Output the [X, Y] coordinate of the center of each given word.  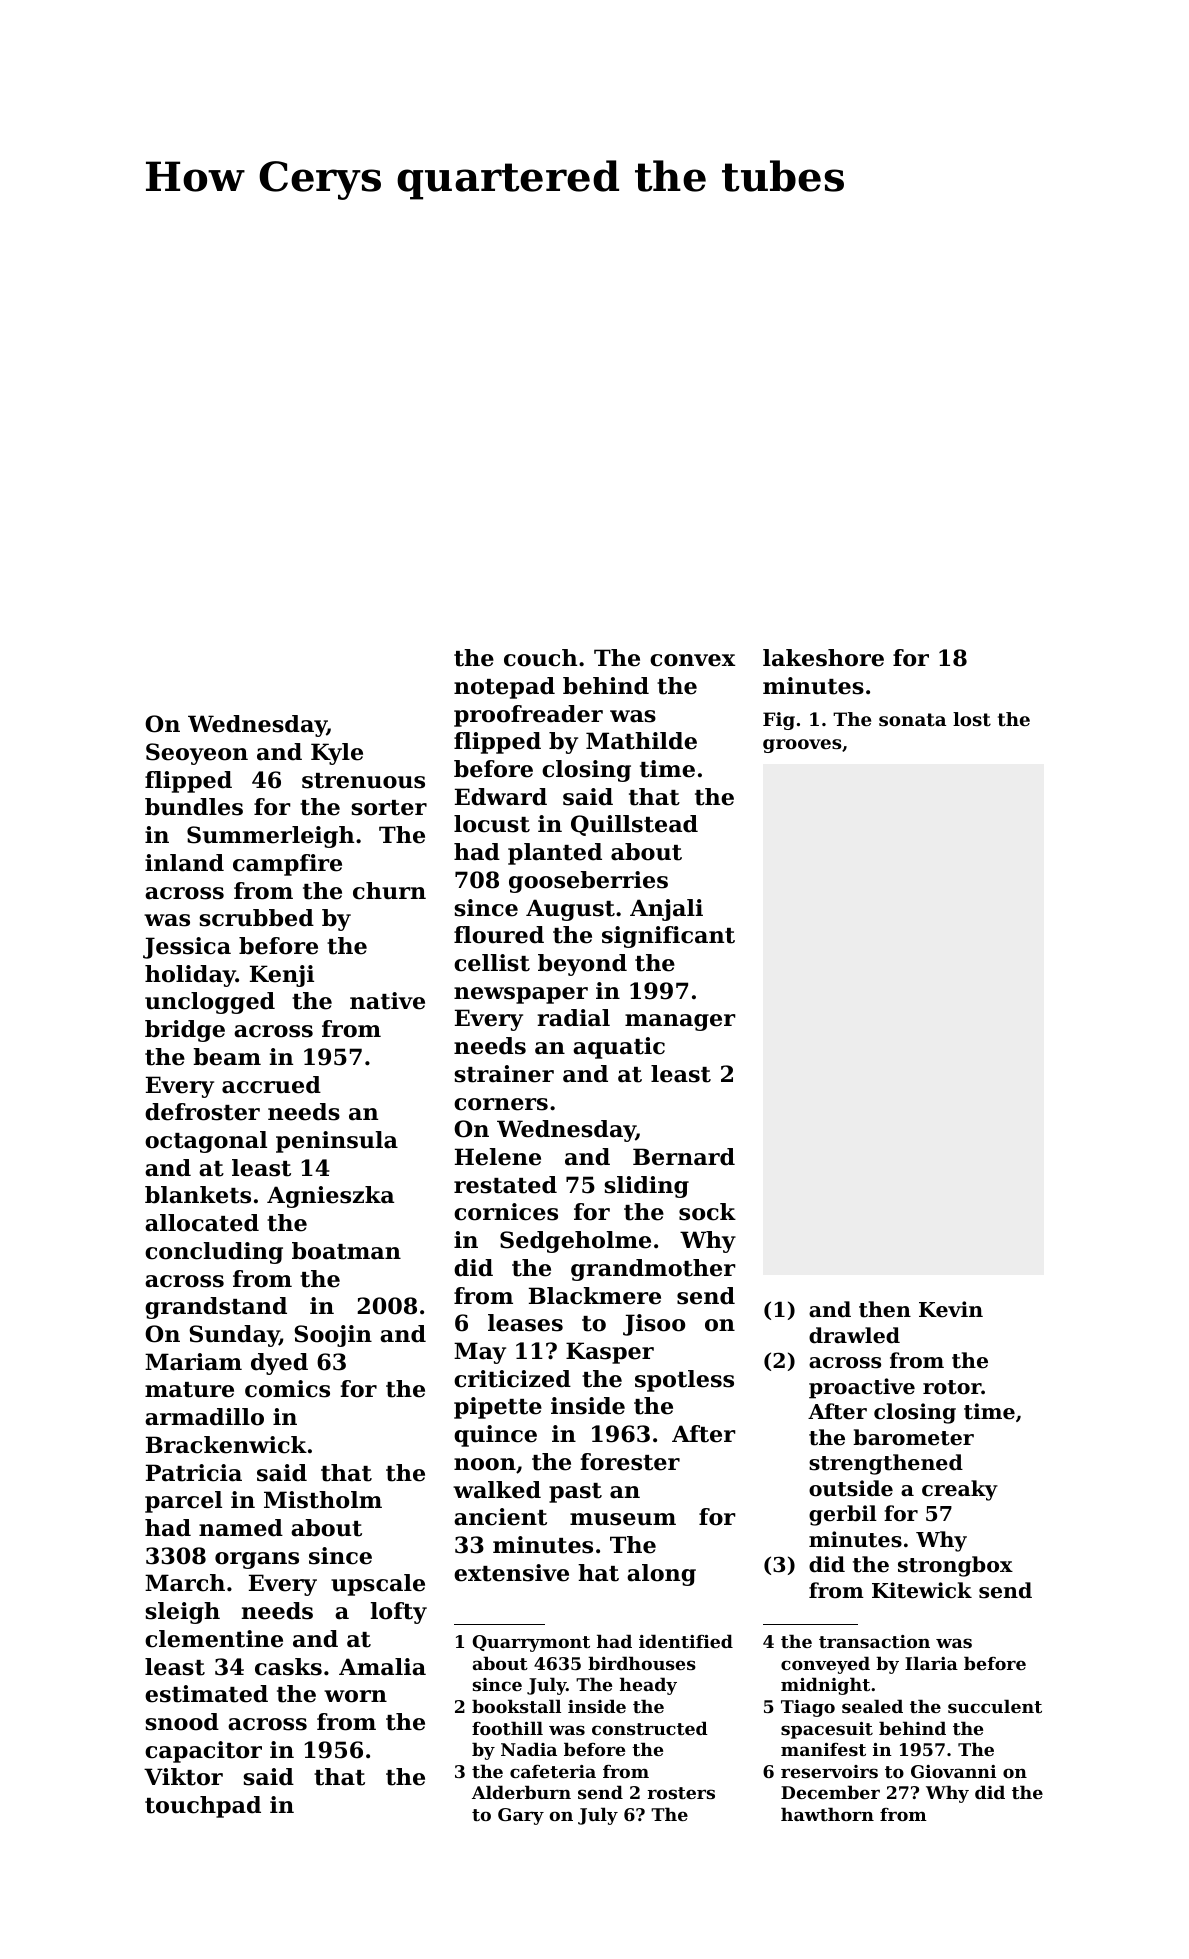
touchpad [203, 1807]
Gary [521, 1816]
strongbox [955, 1566]
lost [972, 719]
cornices [506, 1212]
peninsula [337, 1142]
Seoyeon [197, 754]
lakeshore [823, 658]
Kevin [951, 1309]
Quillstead [634, 825]
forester [630, 1462]
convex [692, 660]
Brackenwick [226, 1445]
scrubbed [257, 918]
